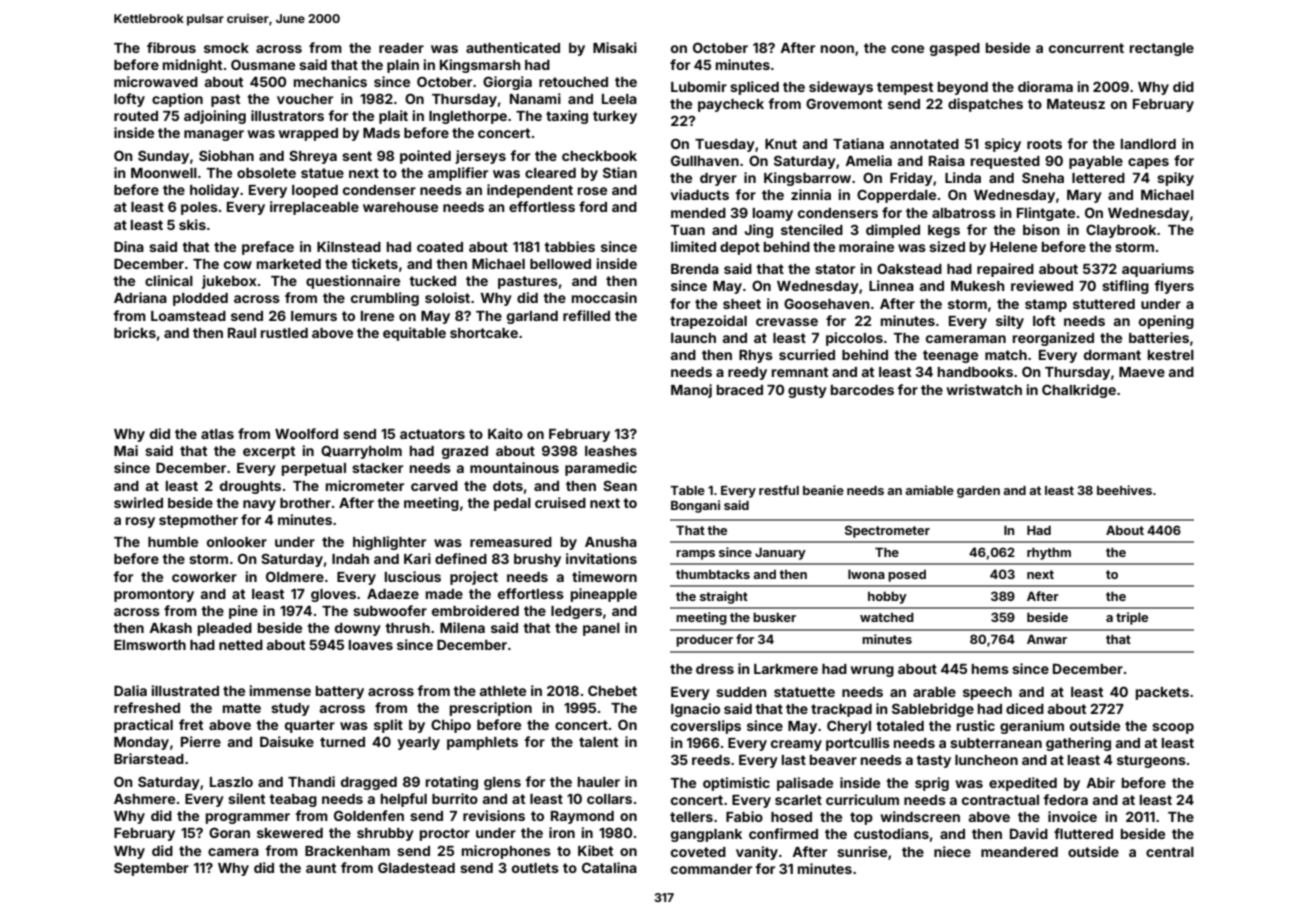 This screenshot has width=1308, height=924. What do you see at coordinates (1162, 49) in the screenshot?
I see `rectangle` at bounding box center [1162, 49].
